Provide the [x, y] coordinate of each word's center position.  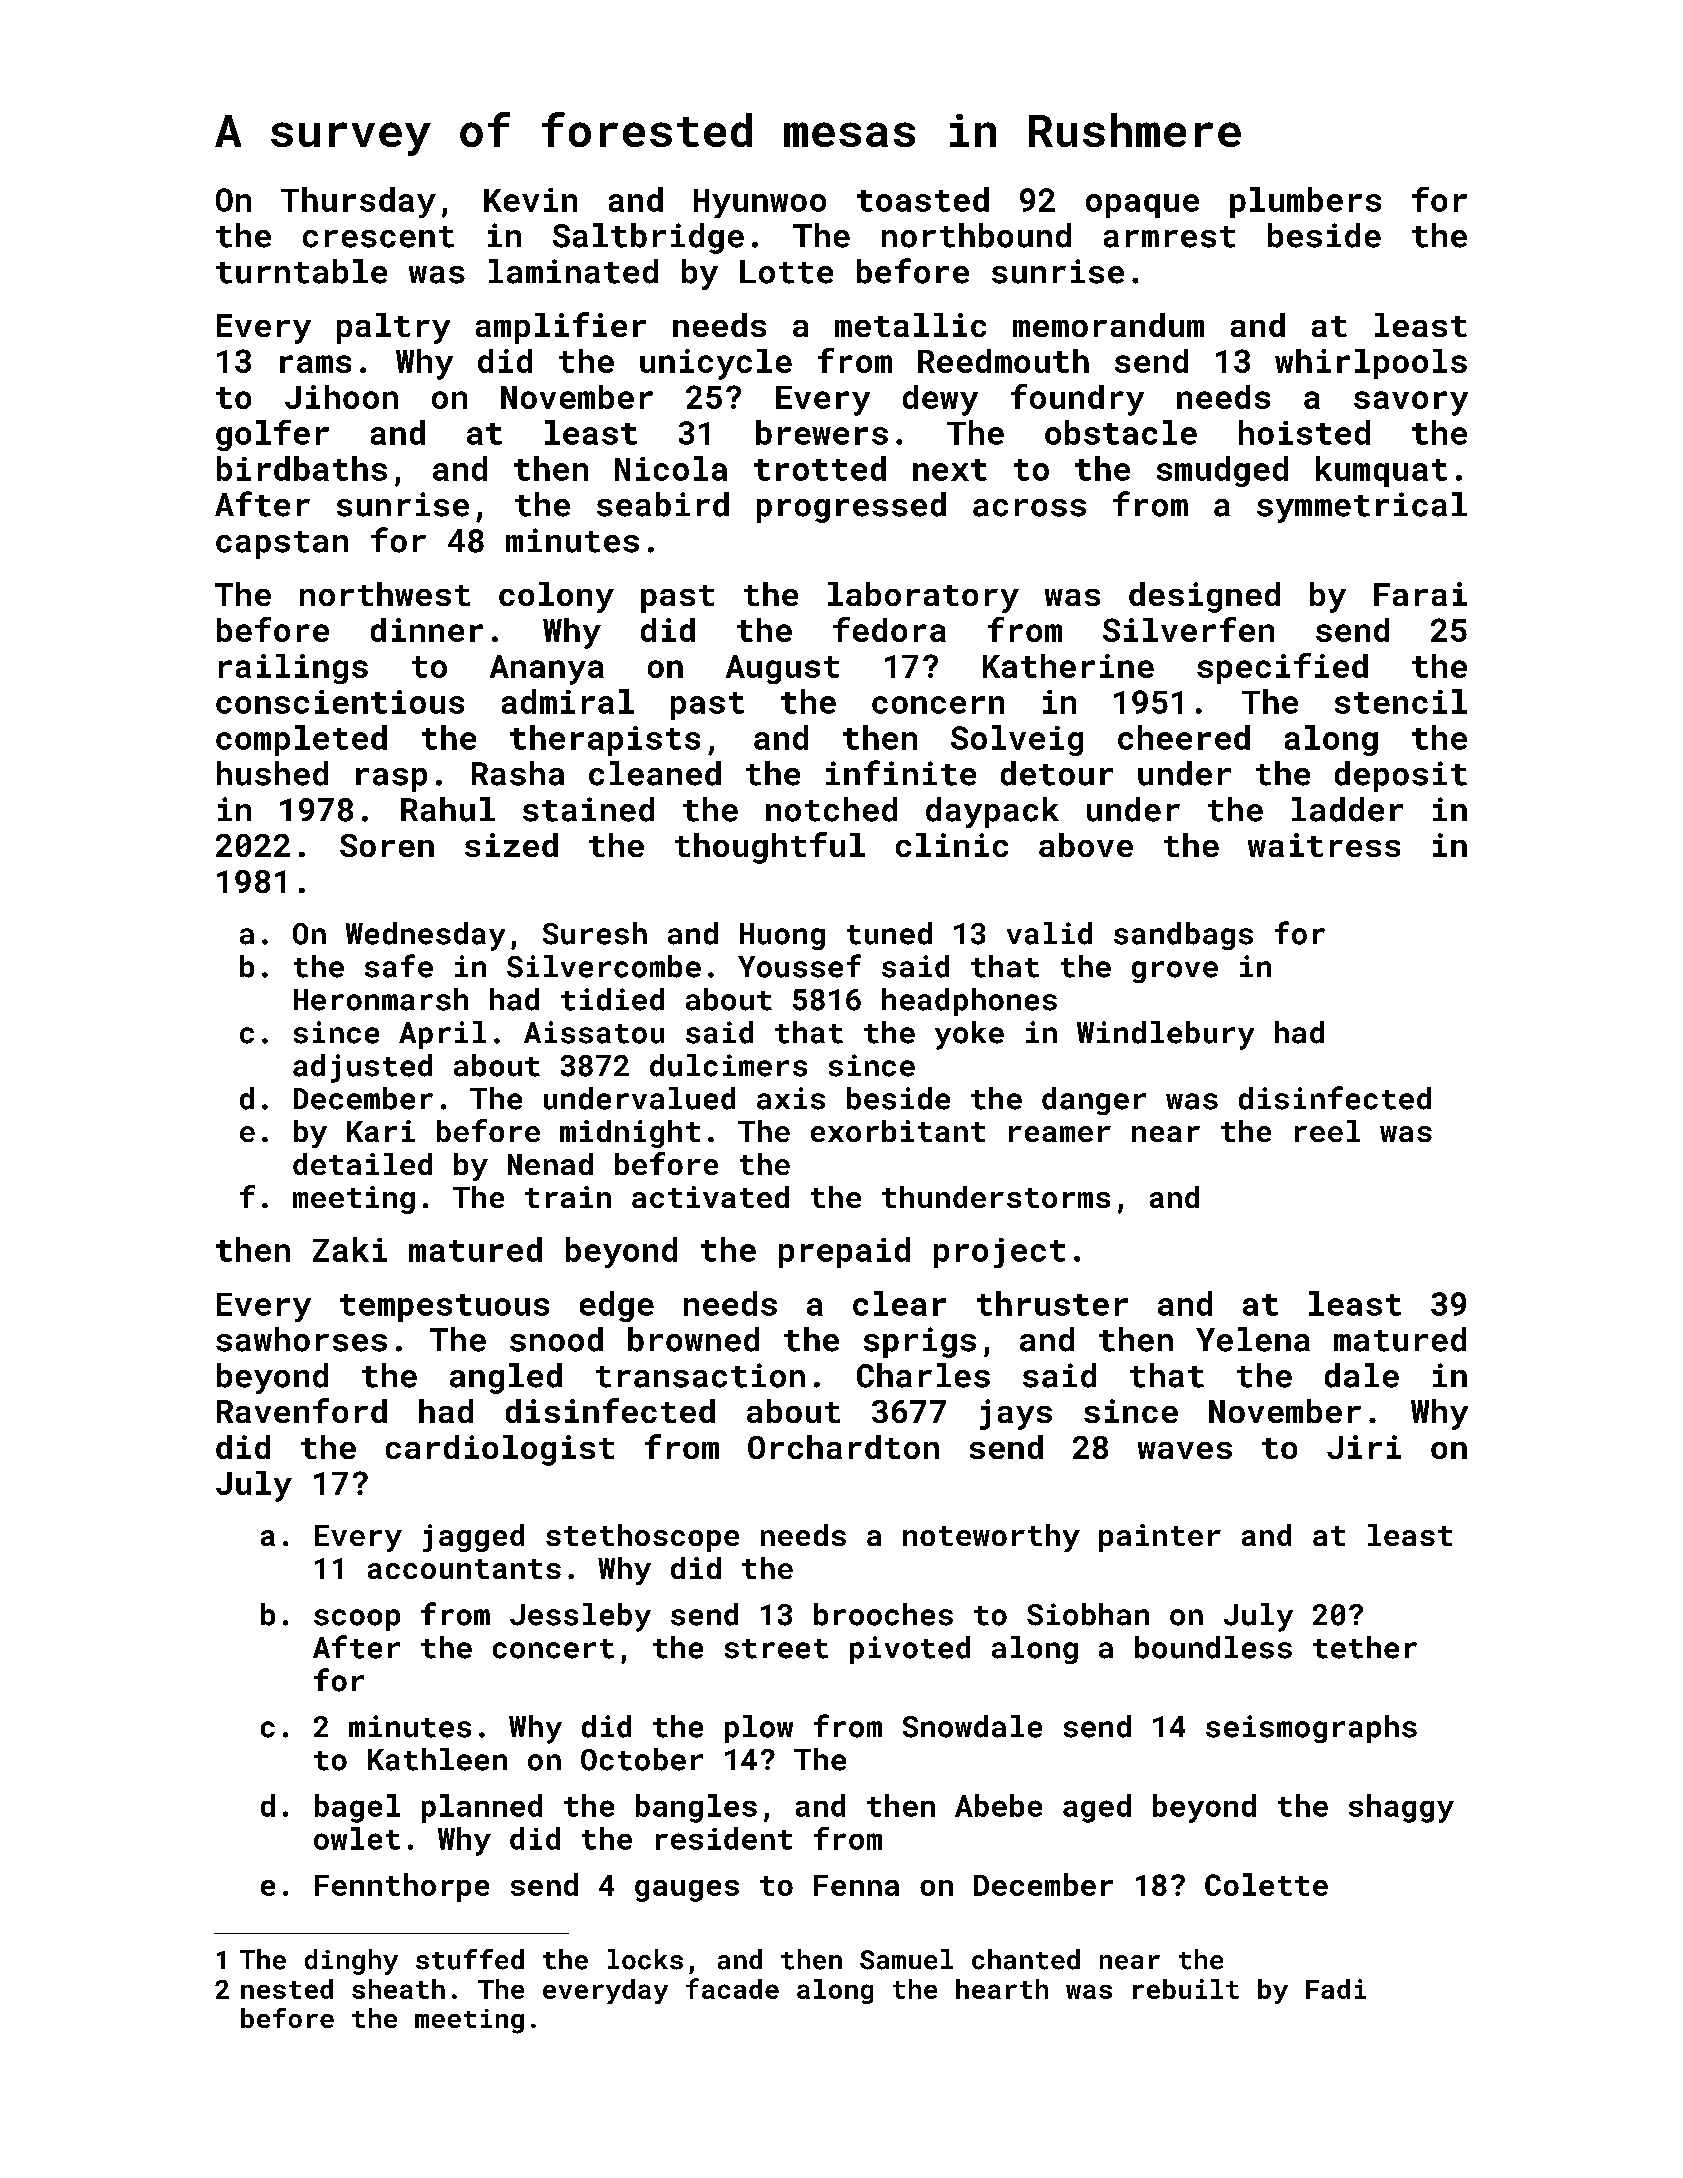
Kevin [530, 200]
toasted [923, 199]
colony [556, 597]
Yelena [1253, 1339]
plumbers [1305, 202]
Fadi [1336, 1989]
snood [556, 1339]
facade [732, 1988]
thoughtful [770, 848]
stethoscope [642, 1538]
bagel [357, 1808]
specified [1282, 668]
